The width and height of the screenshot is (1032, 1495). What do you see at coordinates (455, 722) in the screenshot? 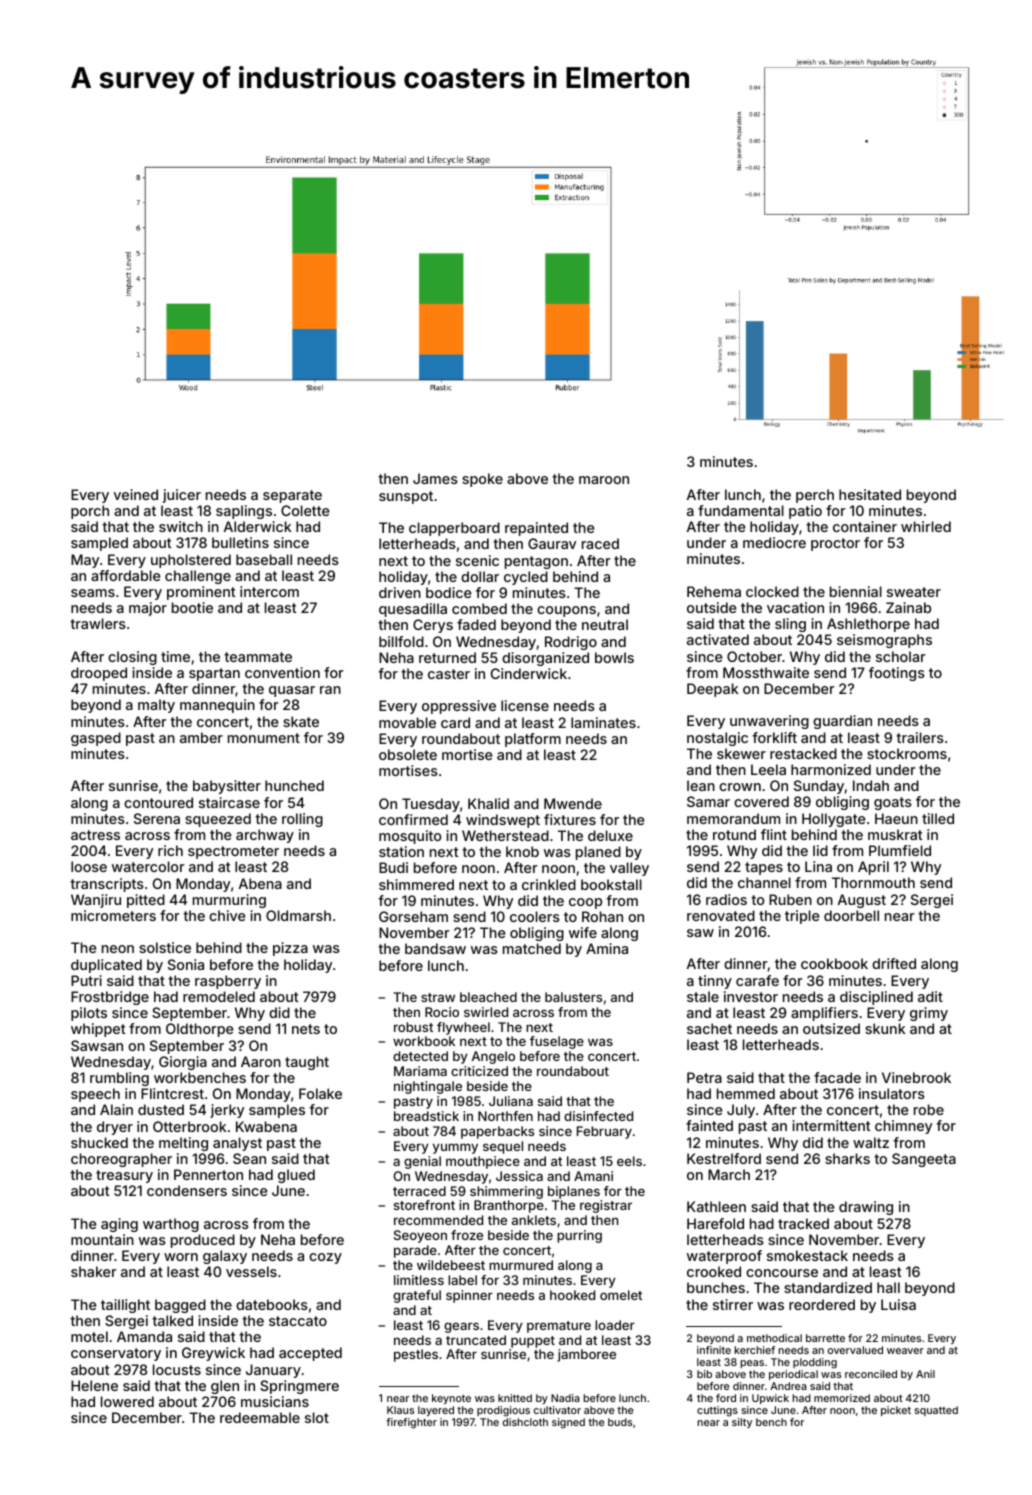
I see `card` at bounding box center [455, 722].
